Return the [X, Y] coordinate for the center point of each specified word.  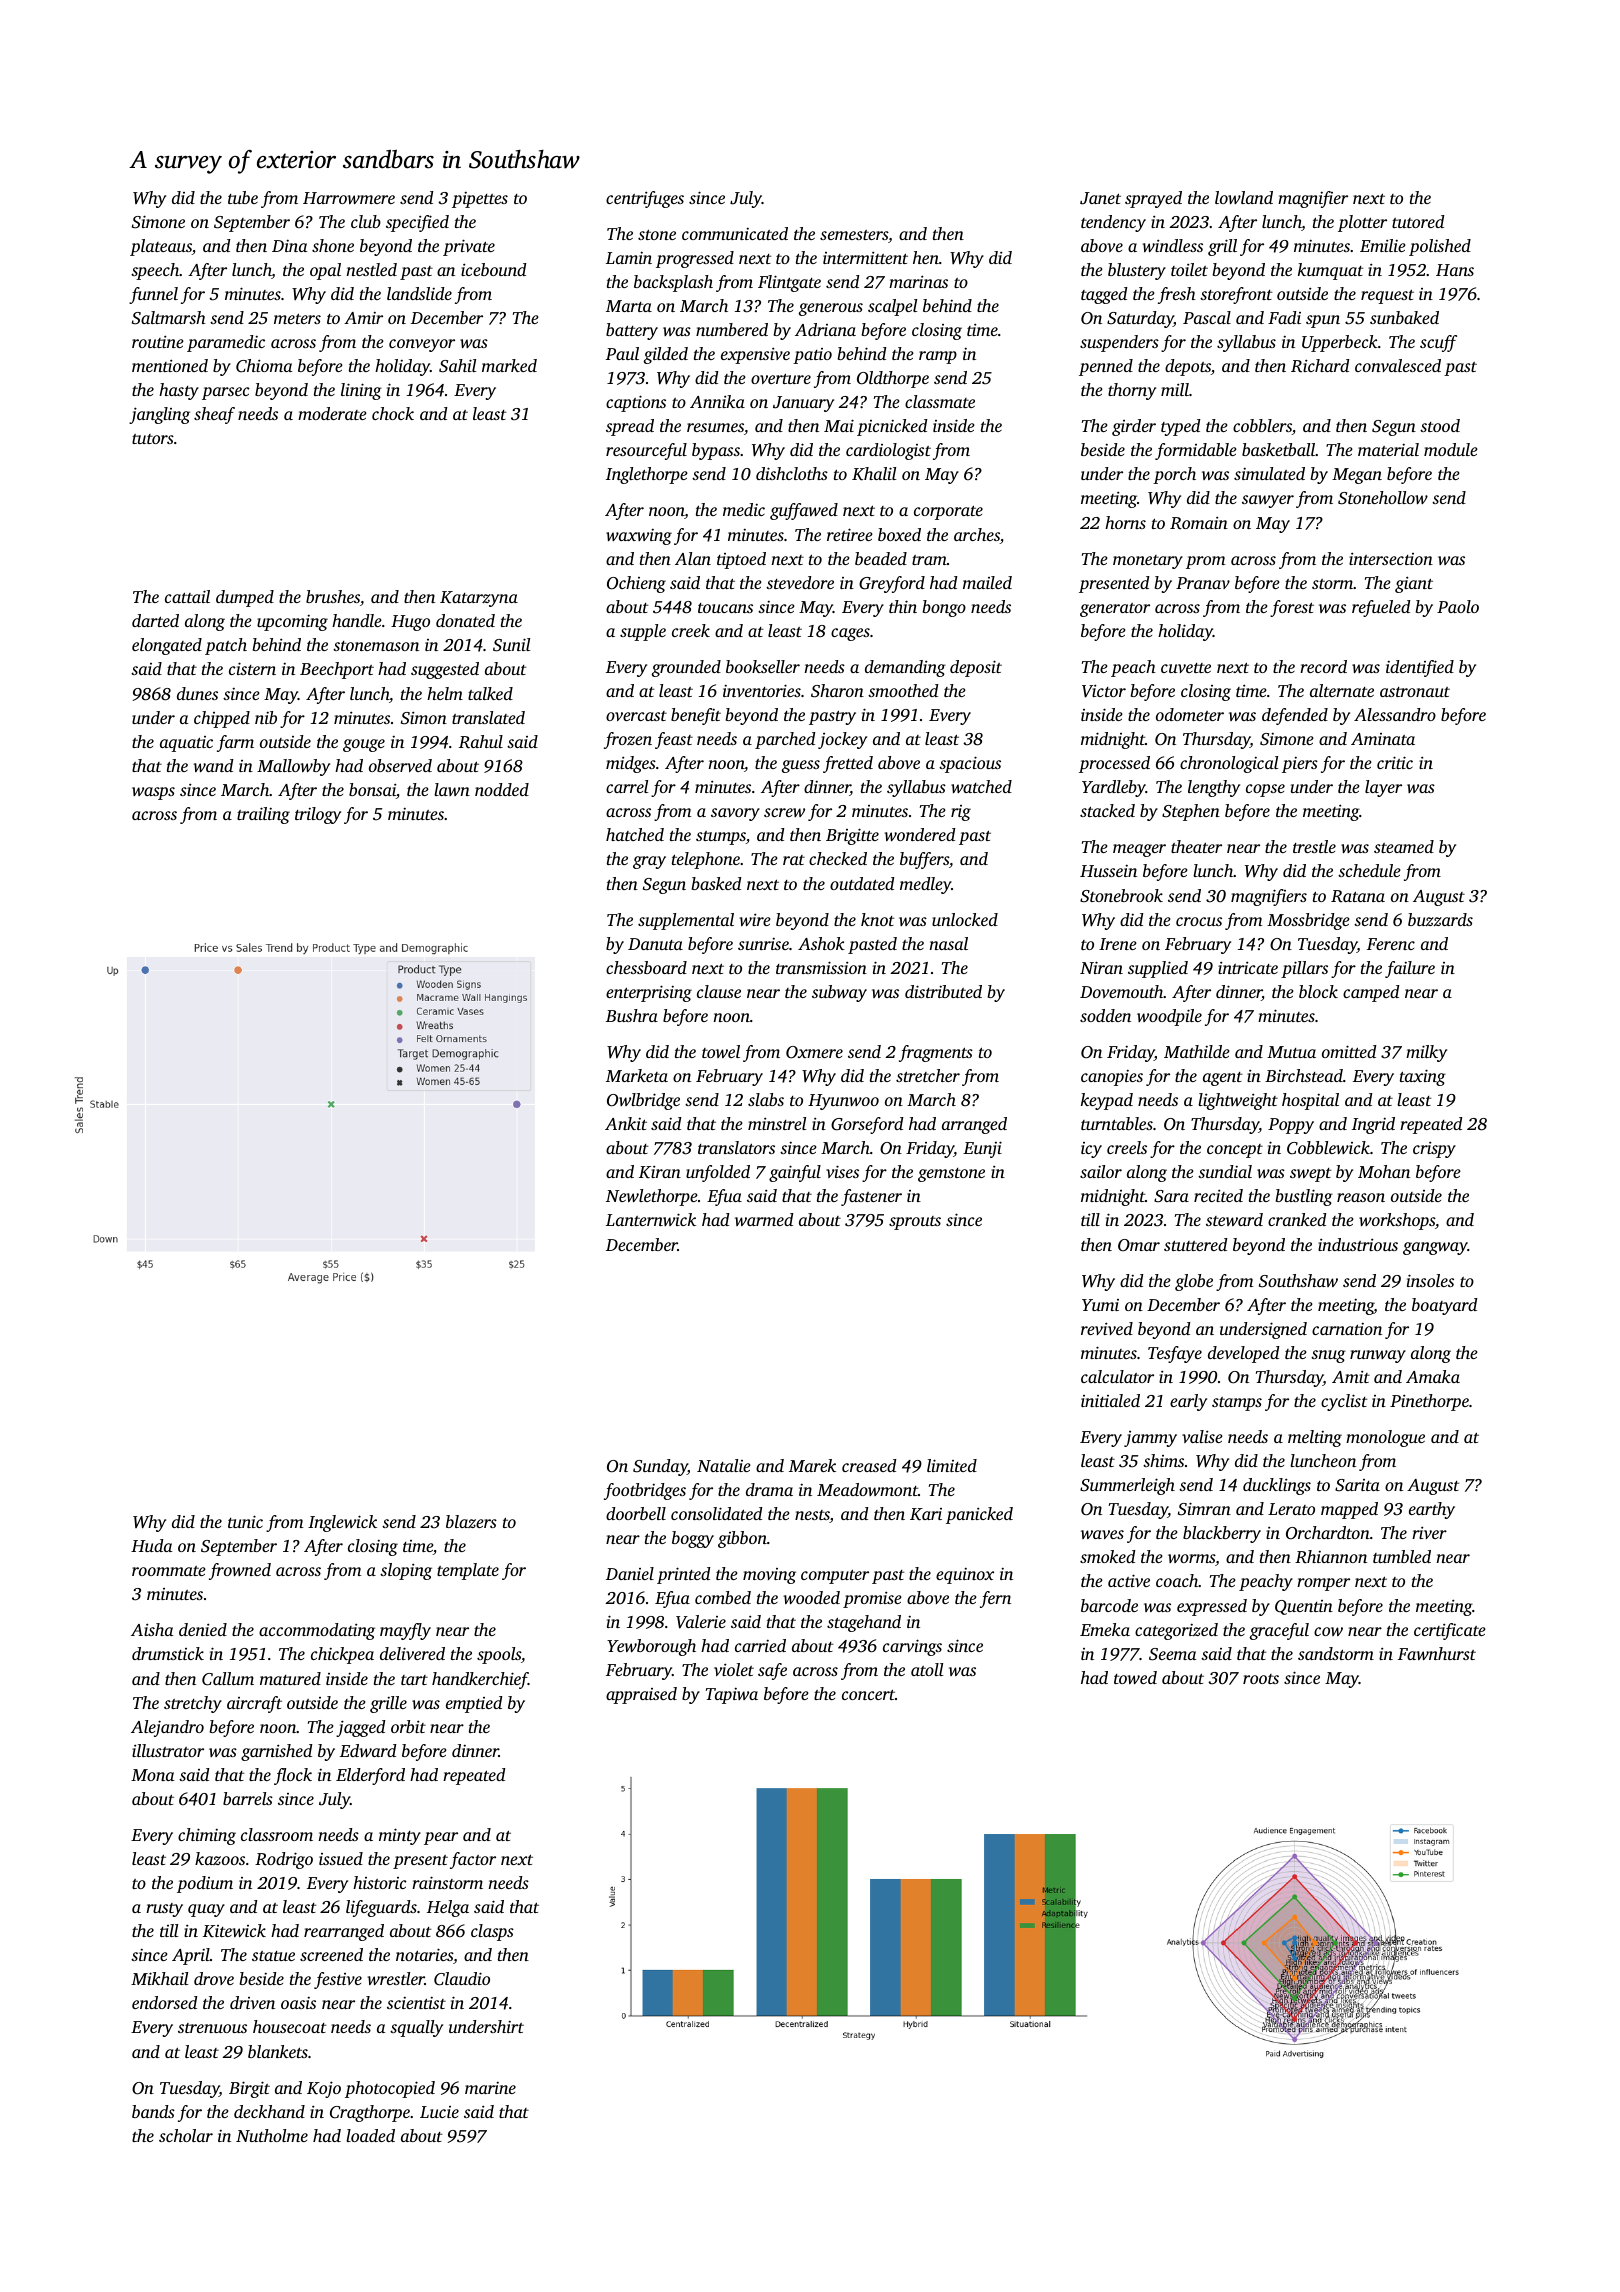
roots [1261, 1679]
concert [868, 1695]
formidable [1196, 451]
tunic [245, 1521]
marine [490, 2088]
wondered [919, 834]
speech [155, 271]
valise [1202, 1436]
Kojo [324, 2089]
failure [1410, 969]
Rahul [481, 742]
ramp [938, 357]
